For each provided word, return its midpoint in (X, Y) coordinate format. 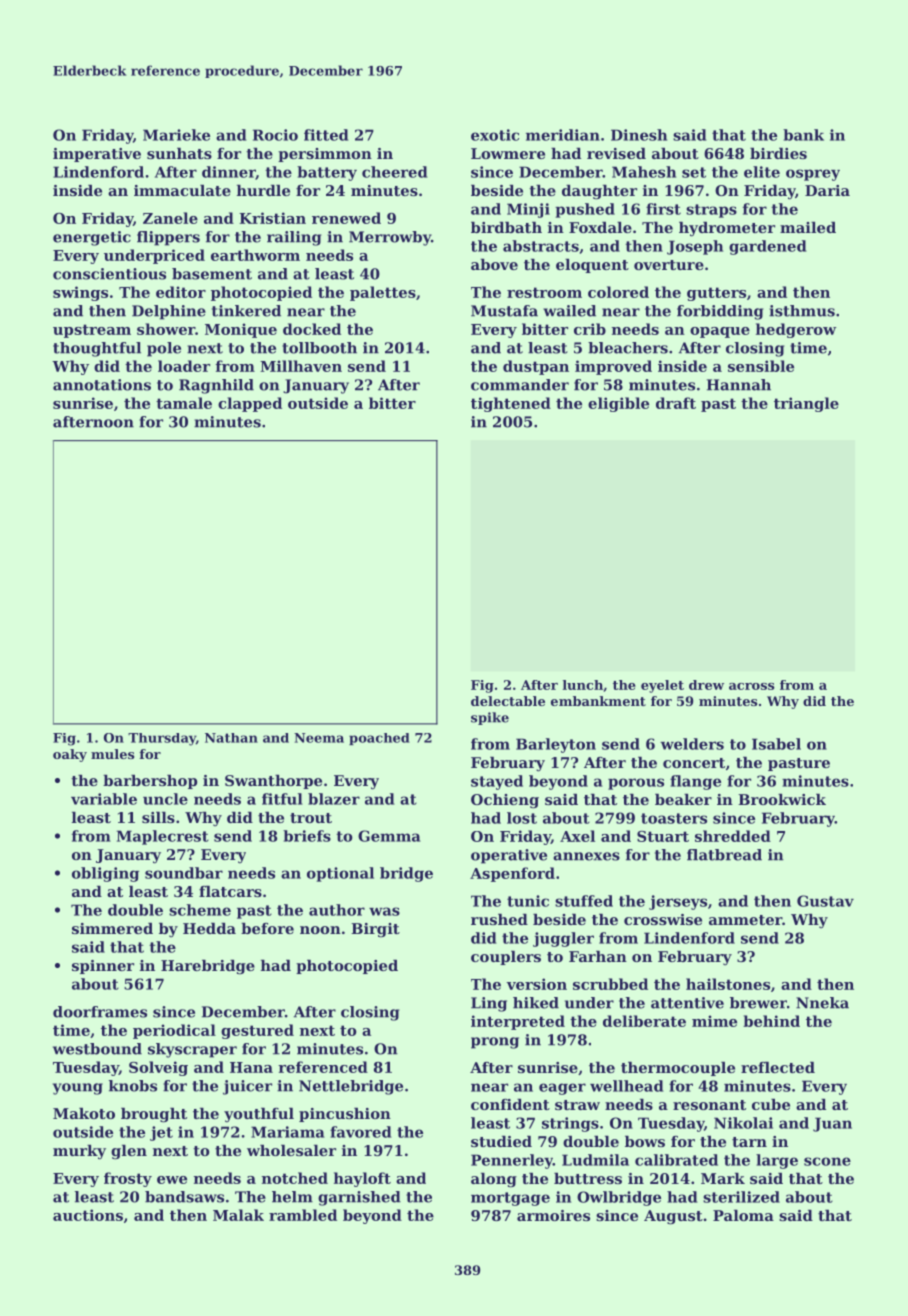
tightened (511, 404)
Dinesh (639, 135)
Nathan (231, 738)
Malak (238, 1215)
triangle (806, 404)
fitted (326, 135)
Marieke (176, 135)
